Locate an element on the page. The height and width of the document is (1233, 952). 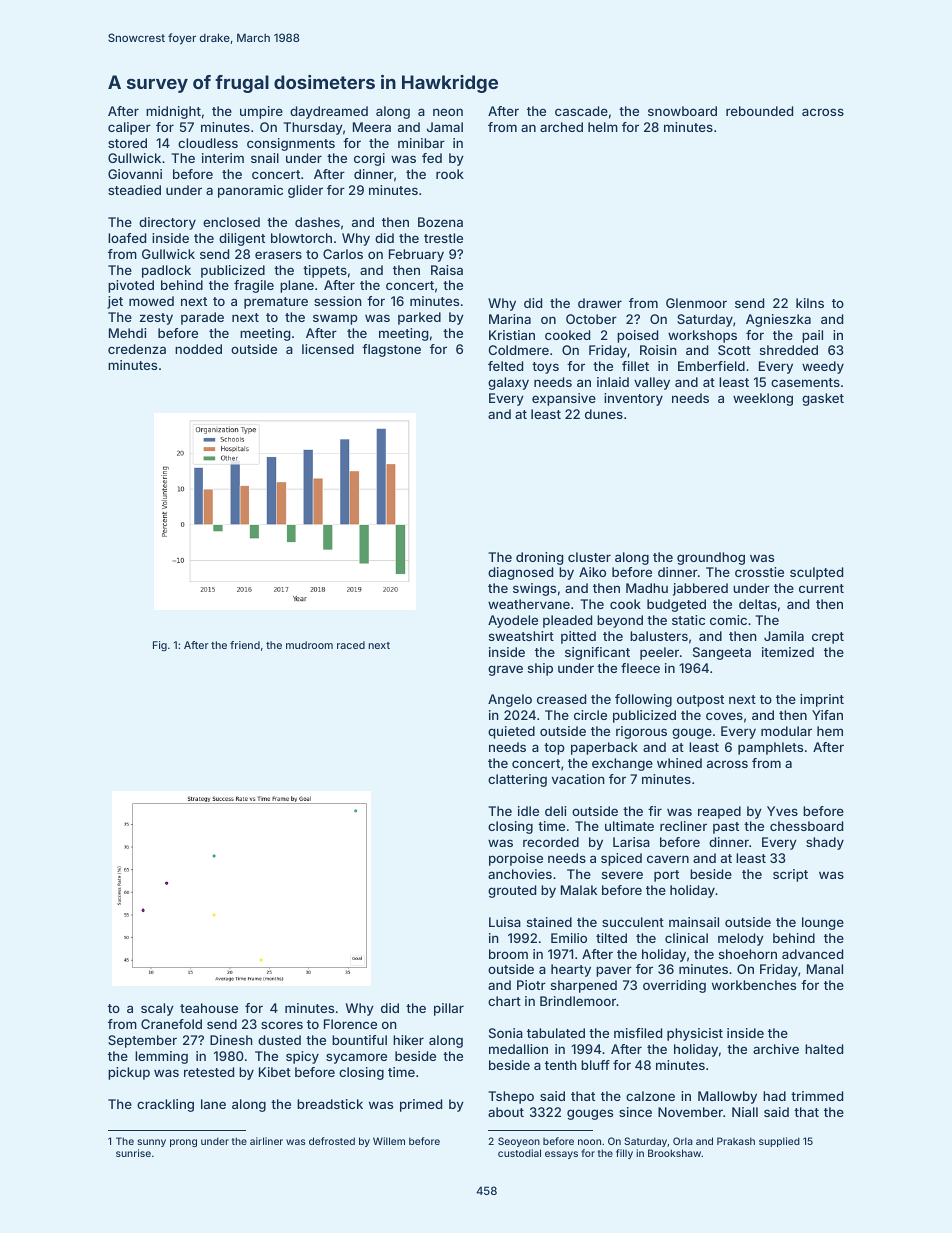
grouted is located at coordinates (512, 891).
